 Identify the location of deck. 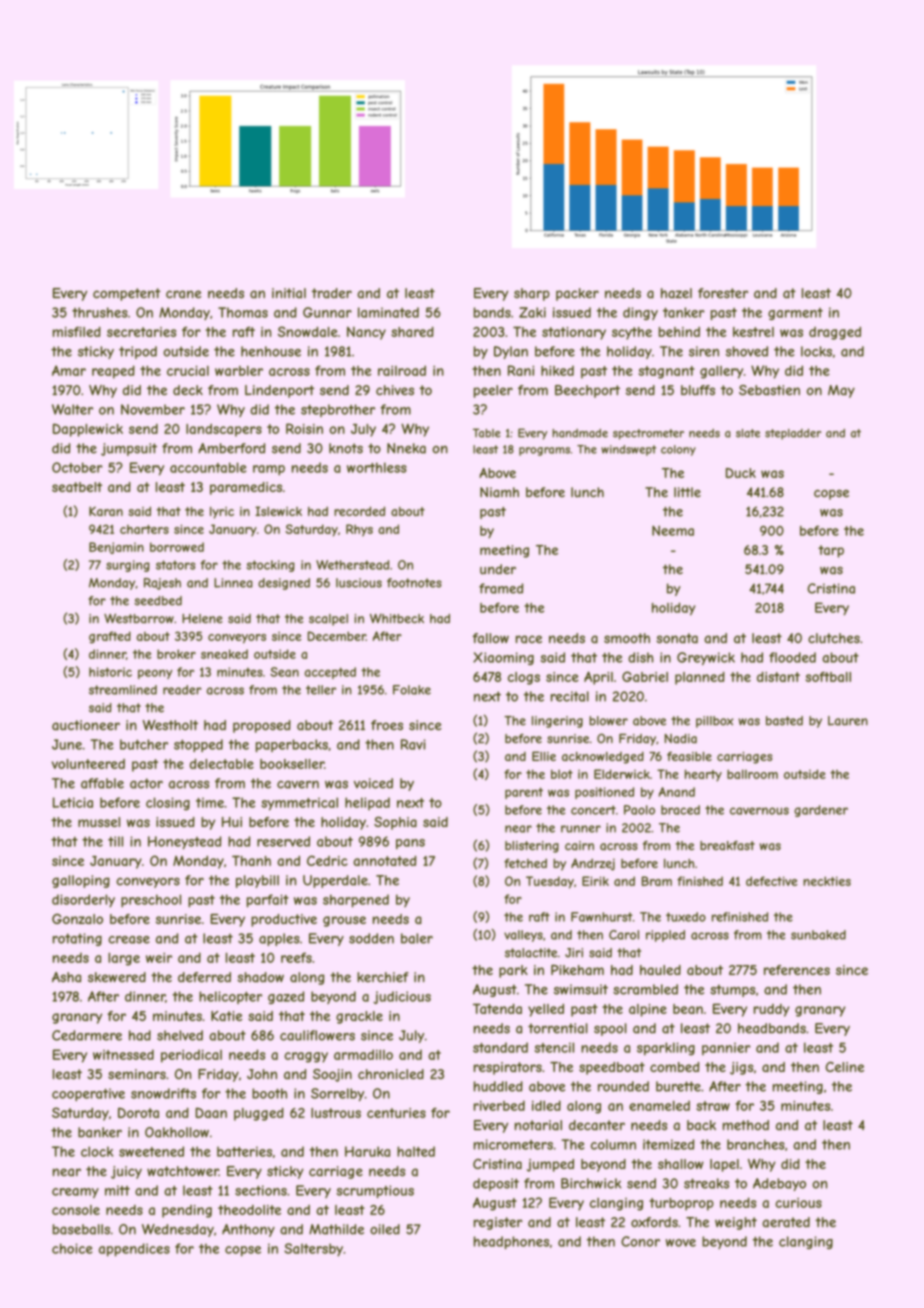
(188, 390).
